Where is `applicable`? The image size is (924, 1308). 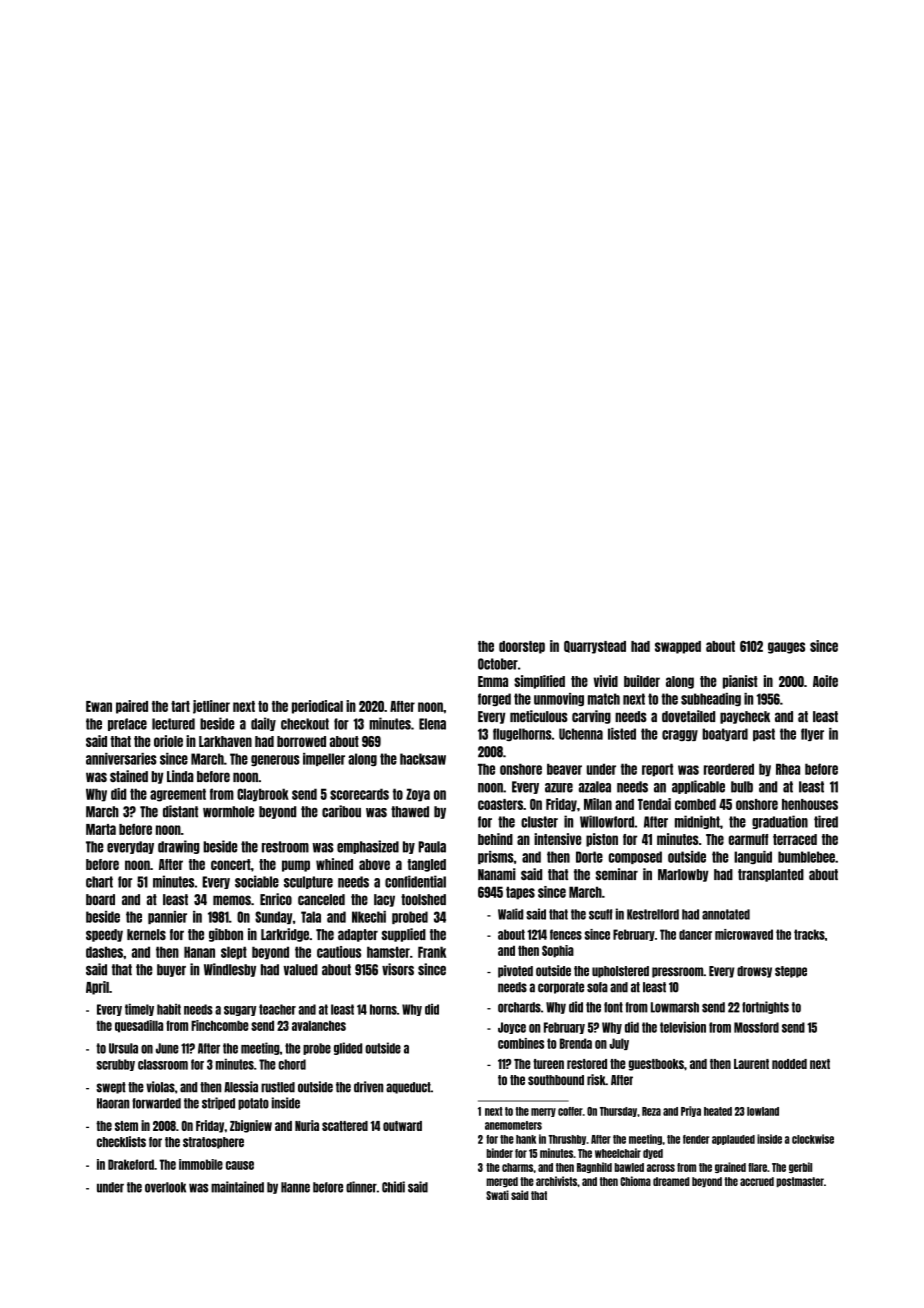
applicable is located at coordinates (698, 787).
